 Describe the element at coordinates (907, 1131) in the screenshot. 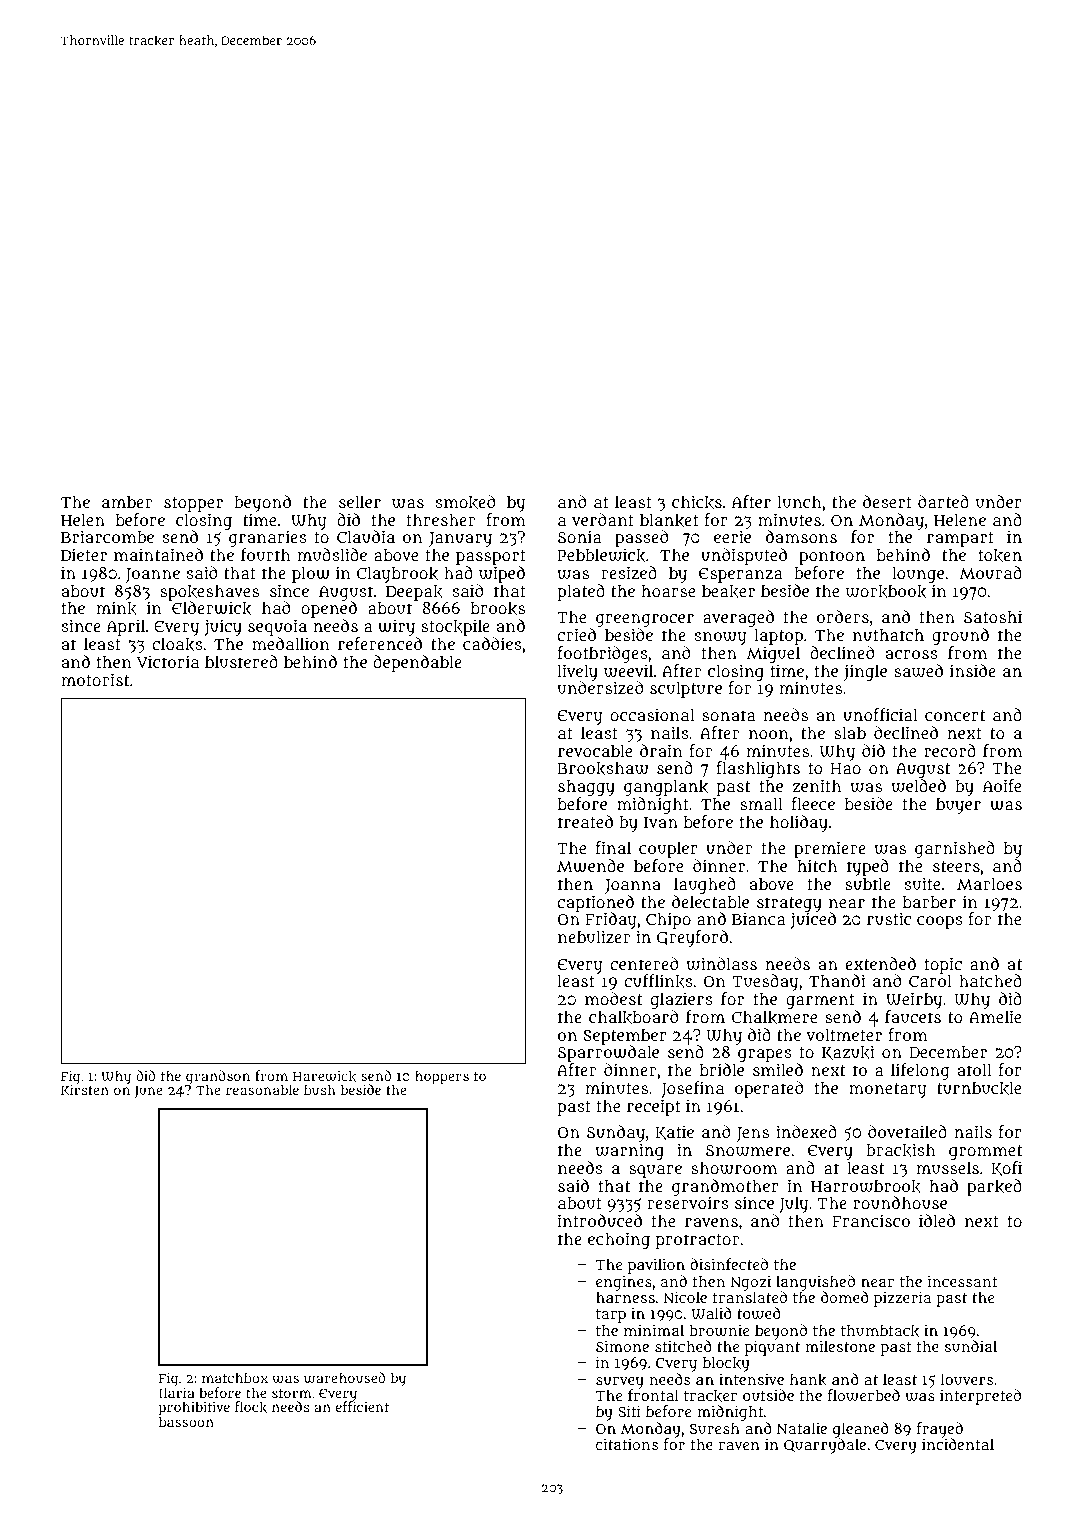

I see `dovetailed` at that location.
